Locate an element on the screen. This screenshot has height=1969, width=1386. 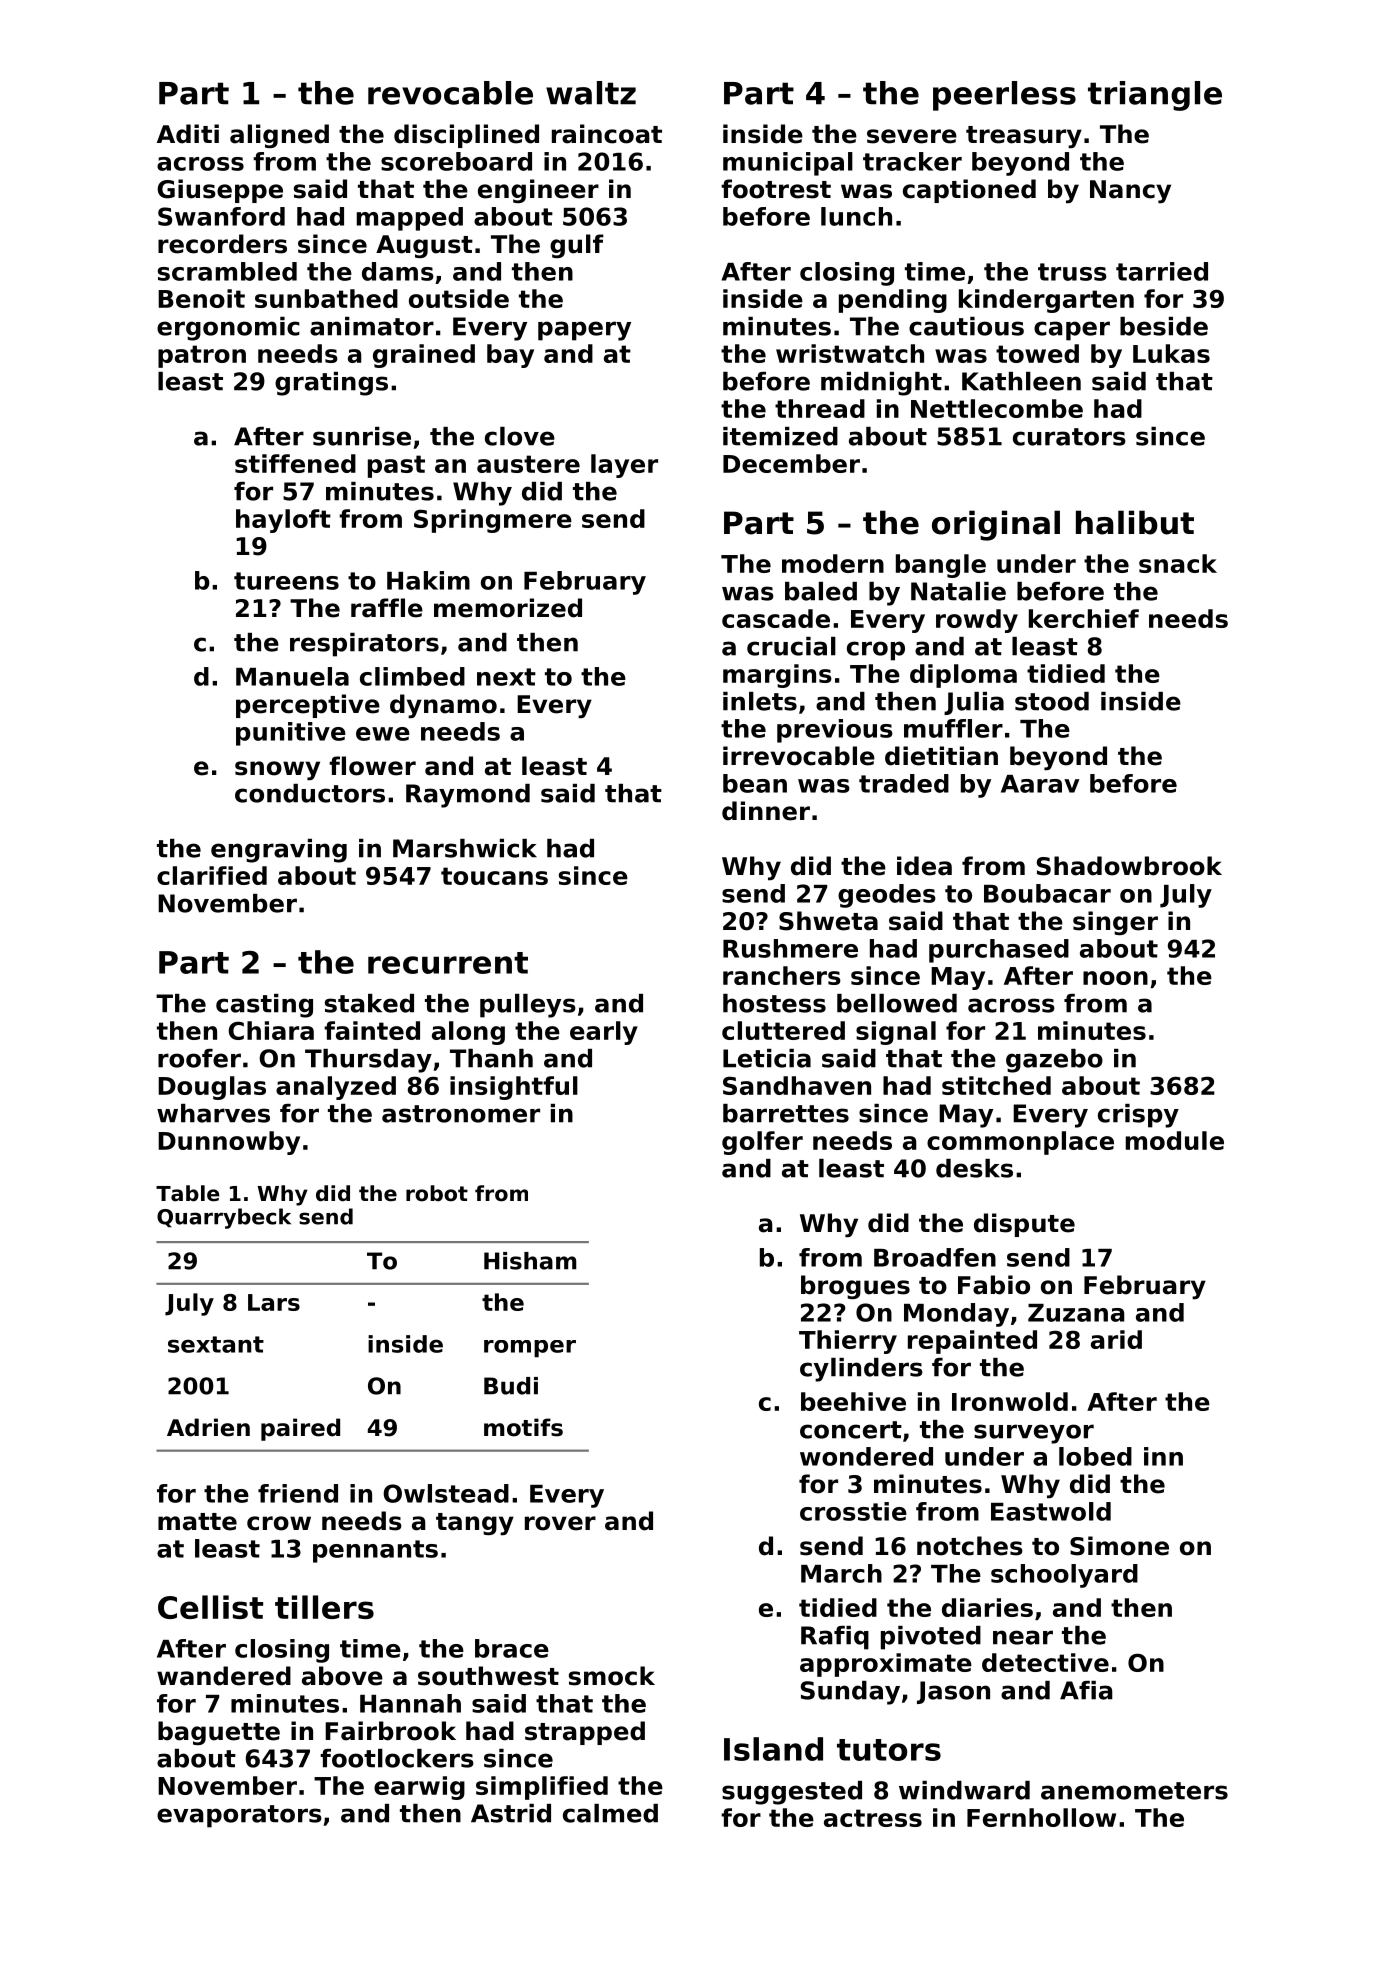
respirators is located at coordinates (364, 645).
